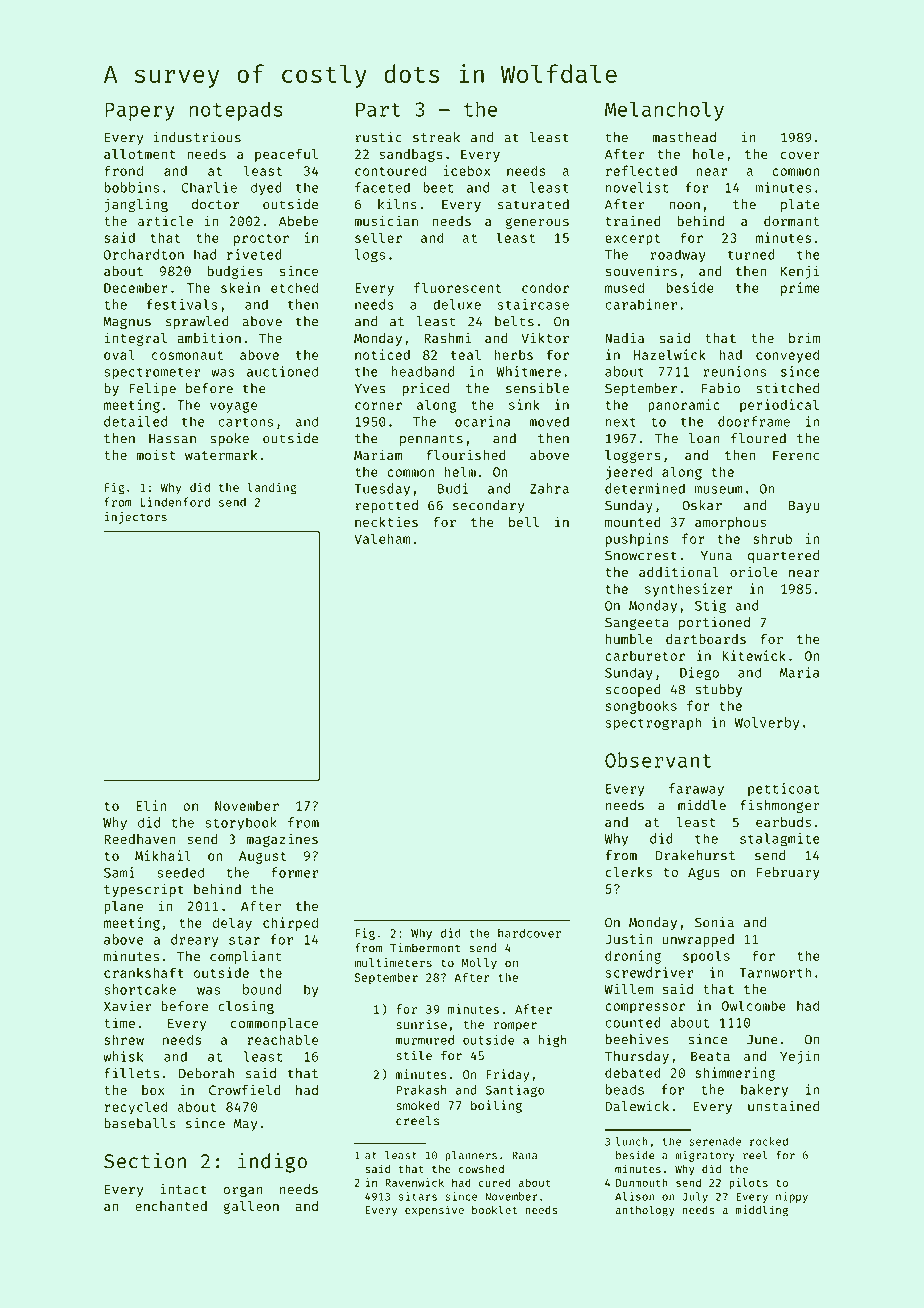 This screenshot has height=1308, width=924. What do you see at coordinates (175, 502) in the screenshot?
I see `Lindenford` at bounding box center [175, 502].
